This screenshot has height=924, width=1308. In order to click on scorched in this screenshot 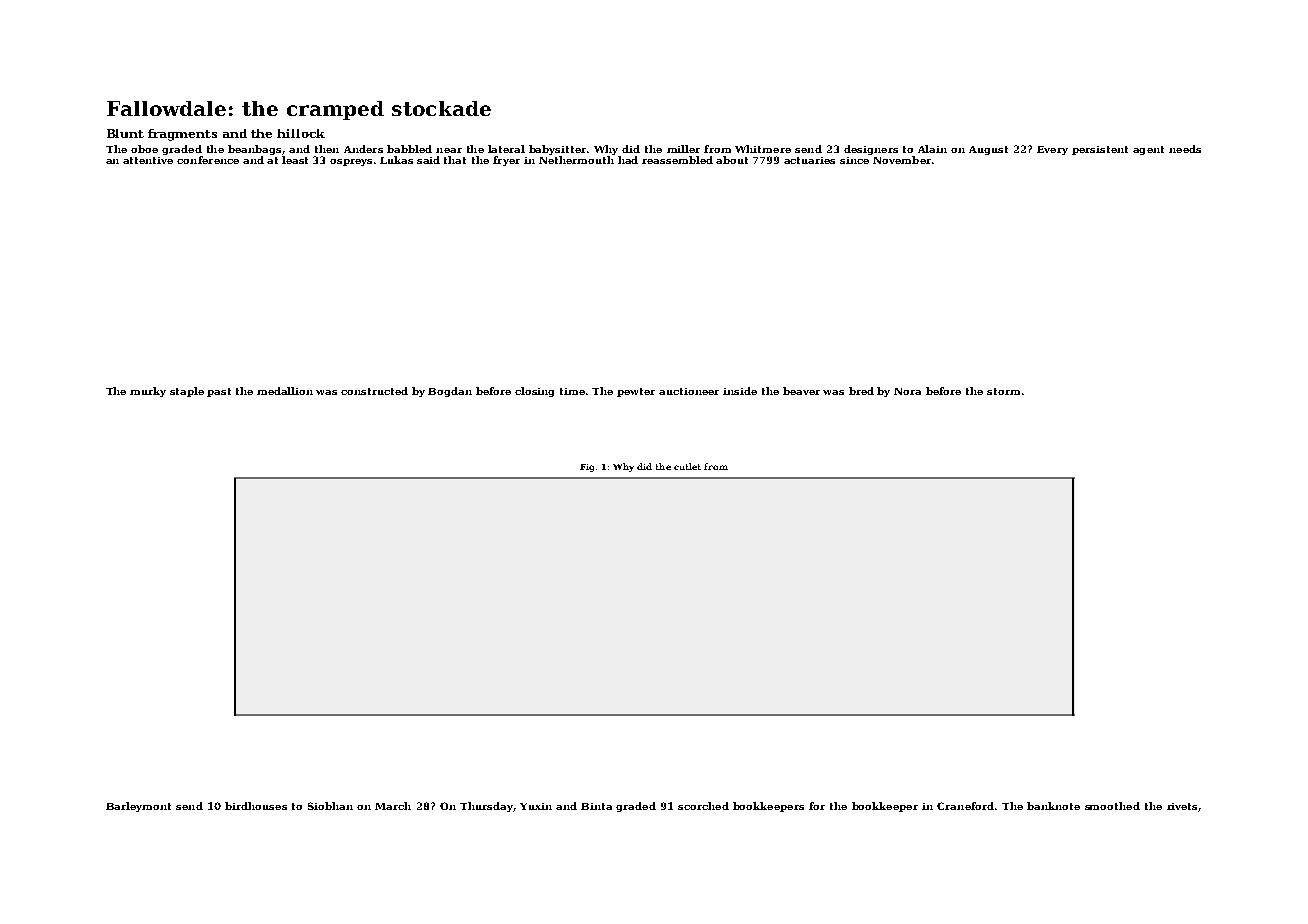, I will do `click(703, 806)`.
